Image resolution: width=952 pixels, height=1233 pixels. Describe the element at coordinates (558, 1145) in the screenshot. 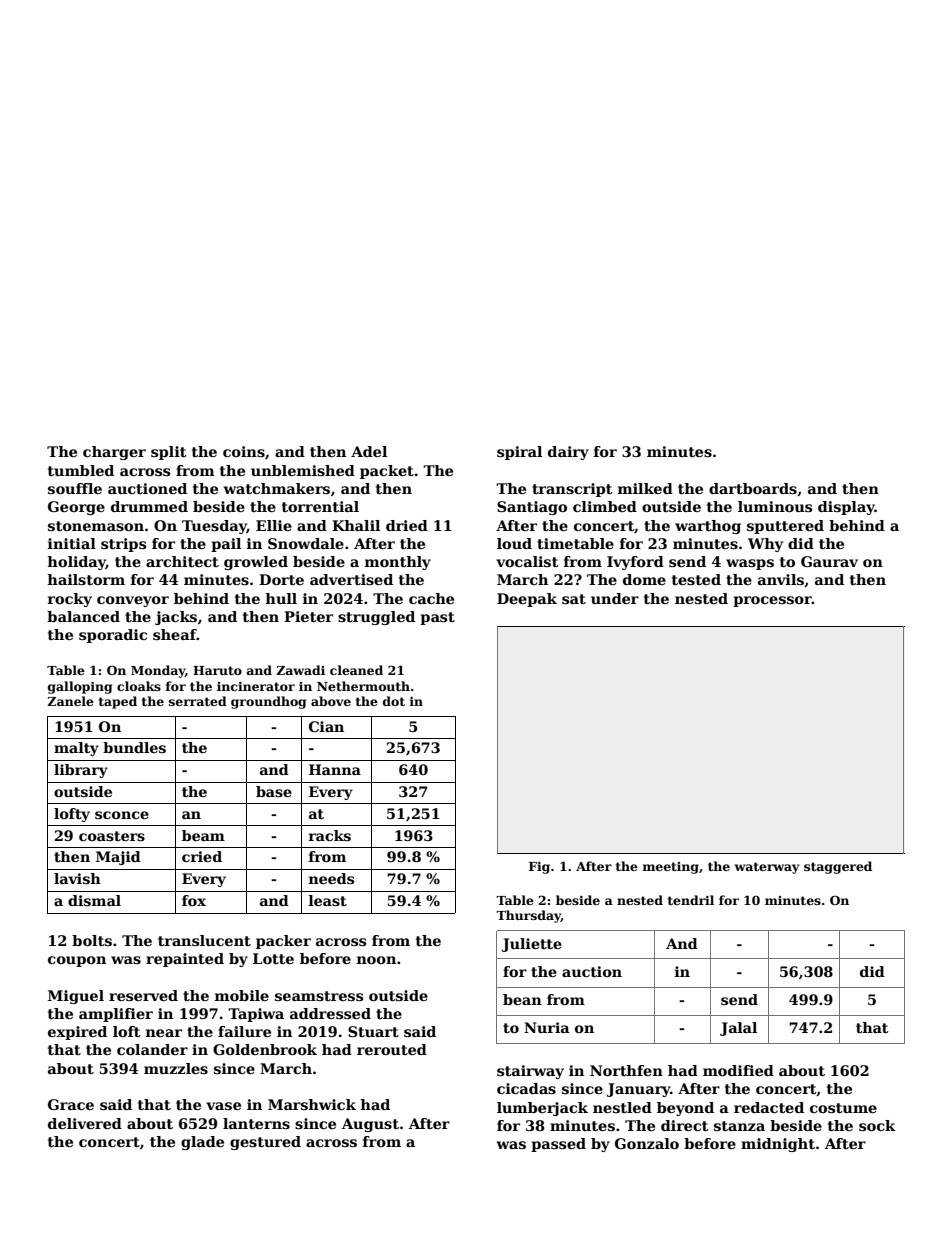

I see `passed` at that location.
